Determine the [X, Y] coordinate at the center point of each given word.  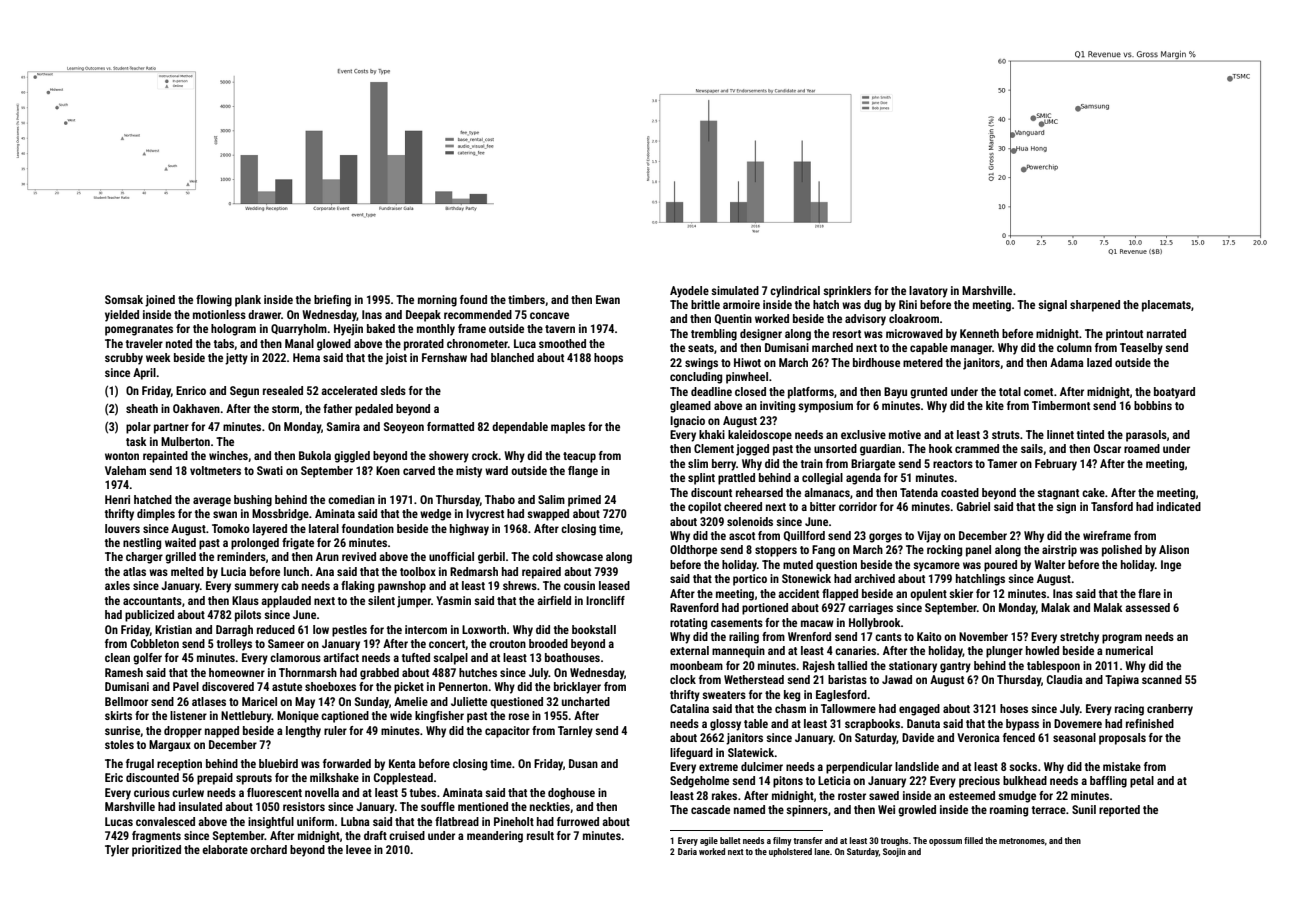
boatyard [1174, 393]
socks [1023, 766]
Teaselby [1141, 349]
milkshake [334, 777]
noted [179, 343]
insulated [200, 806]
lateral [324, 528]
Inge [1171, 566]
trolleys [234, 645]
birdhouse [876, 362]
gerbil [491, 558]
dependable [520, 428]
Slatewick [751, 752]
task [136, 441]
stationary [913, 667]
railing [744, 638]
